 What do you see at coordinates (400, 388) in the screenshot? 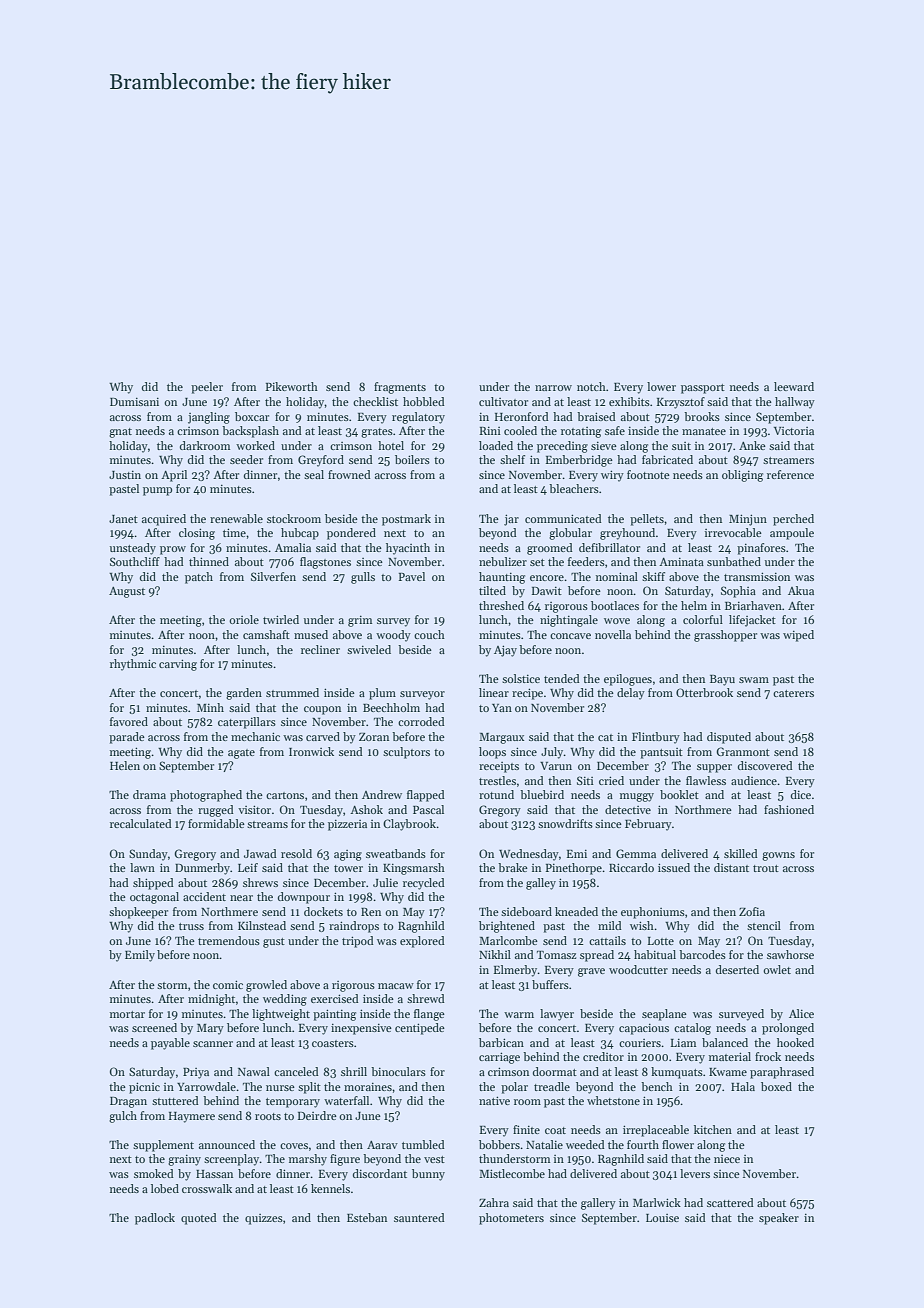
I see `fragments` at bounding box center [400, 388].
